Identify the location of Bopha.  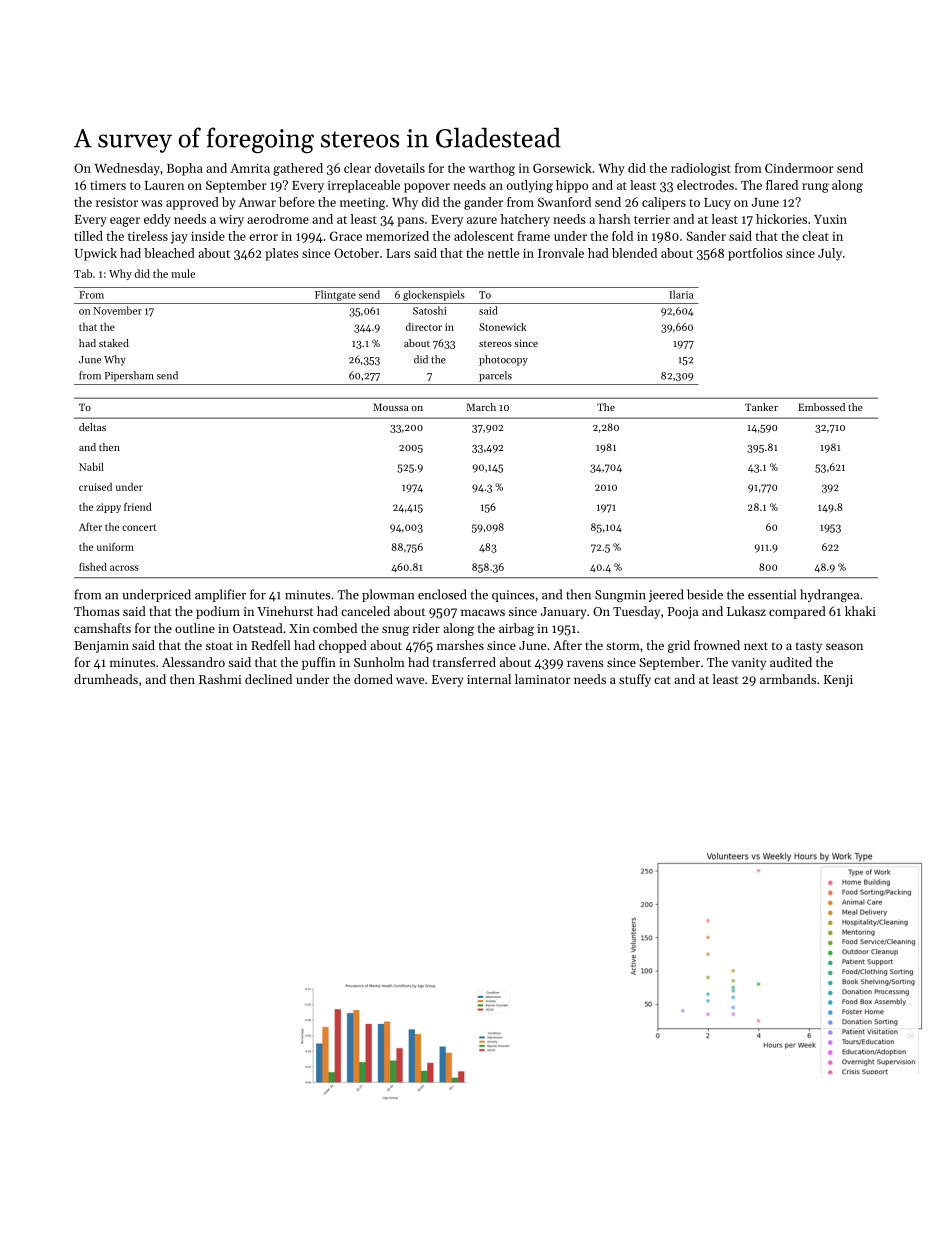
(185, 169).
